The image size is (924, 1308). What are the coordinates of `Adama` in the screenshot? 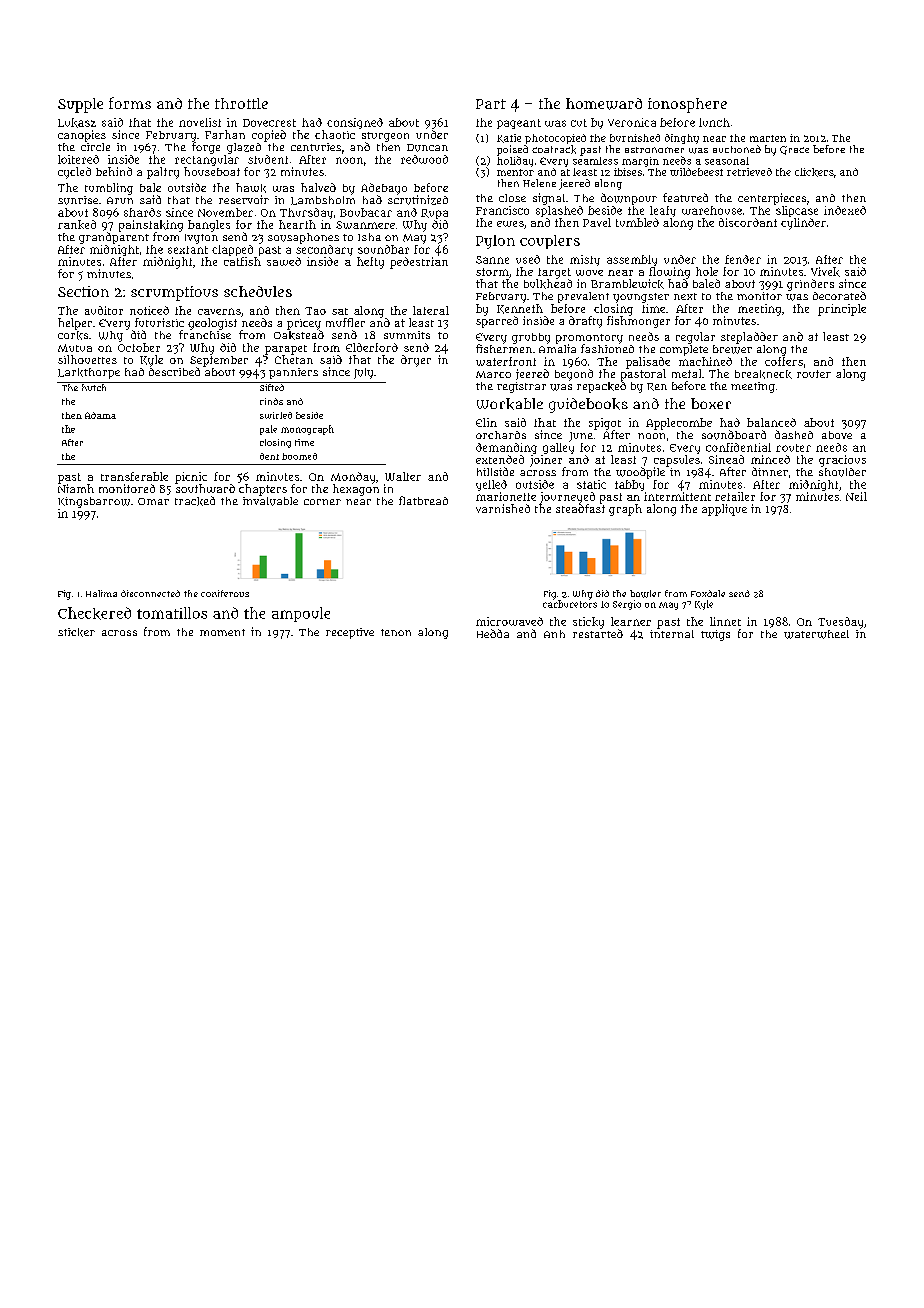 It's located at (100, 415).
